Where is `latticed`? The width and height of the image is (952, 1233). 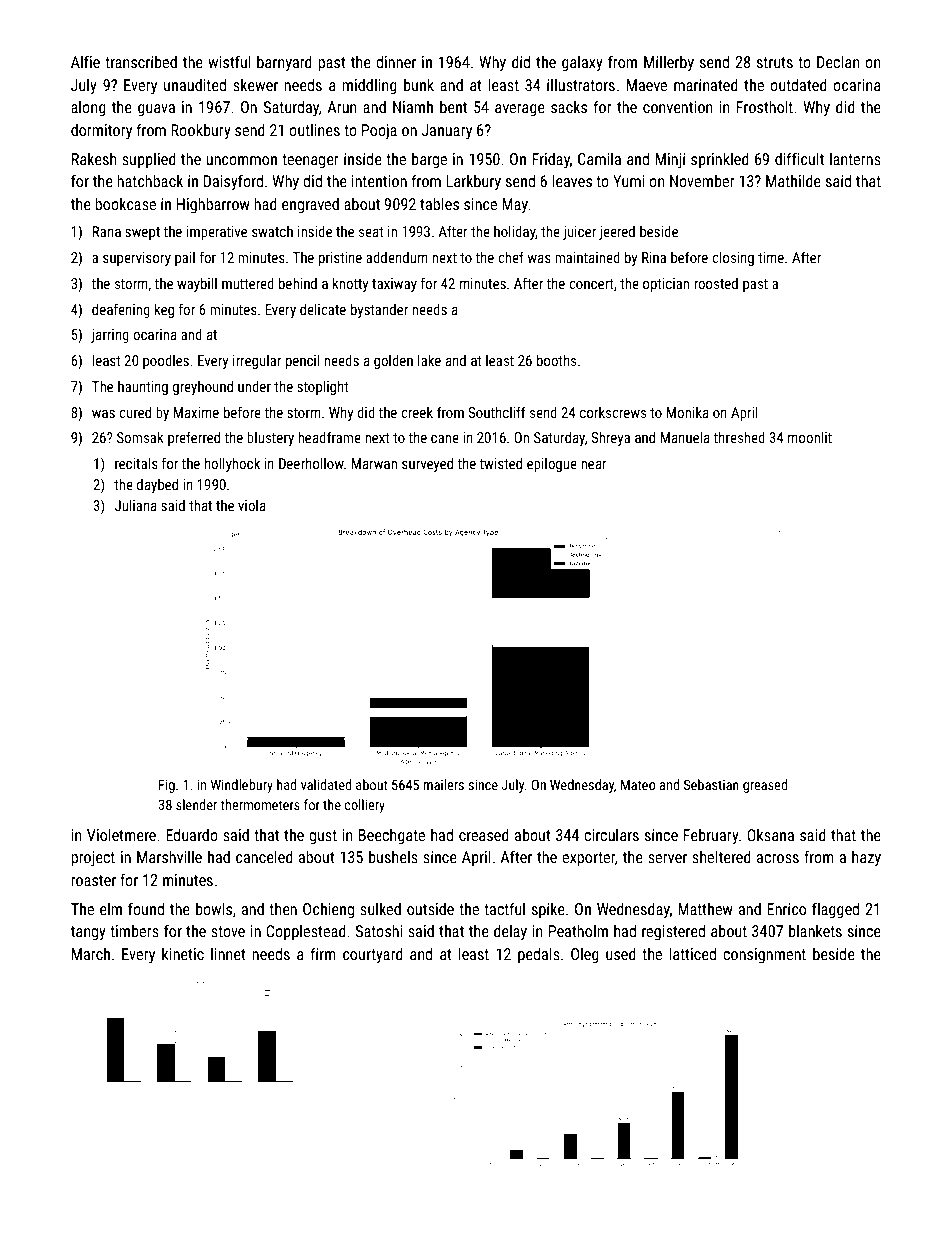 latticed is located at coordinates (692, 953).
